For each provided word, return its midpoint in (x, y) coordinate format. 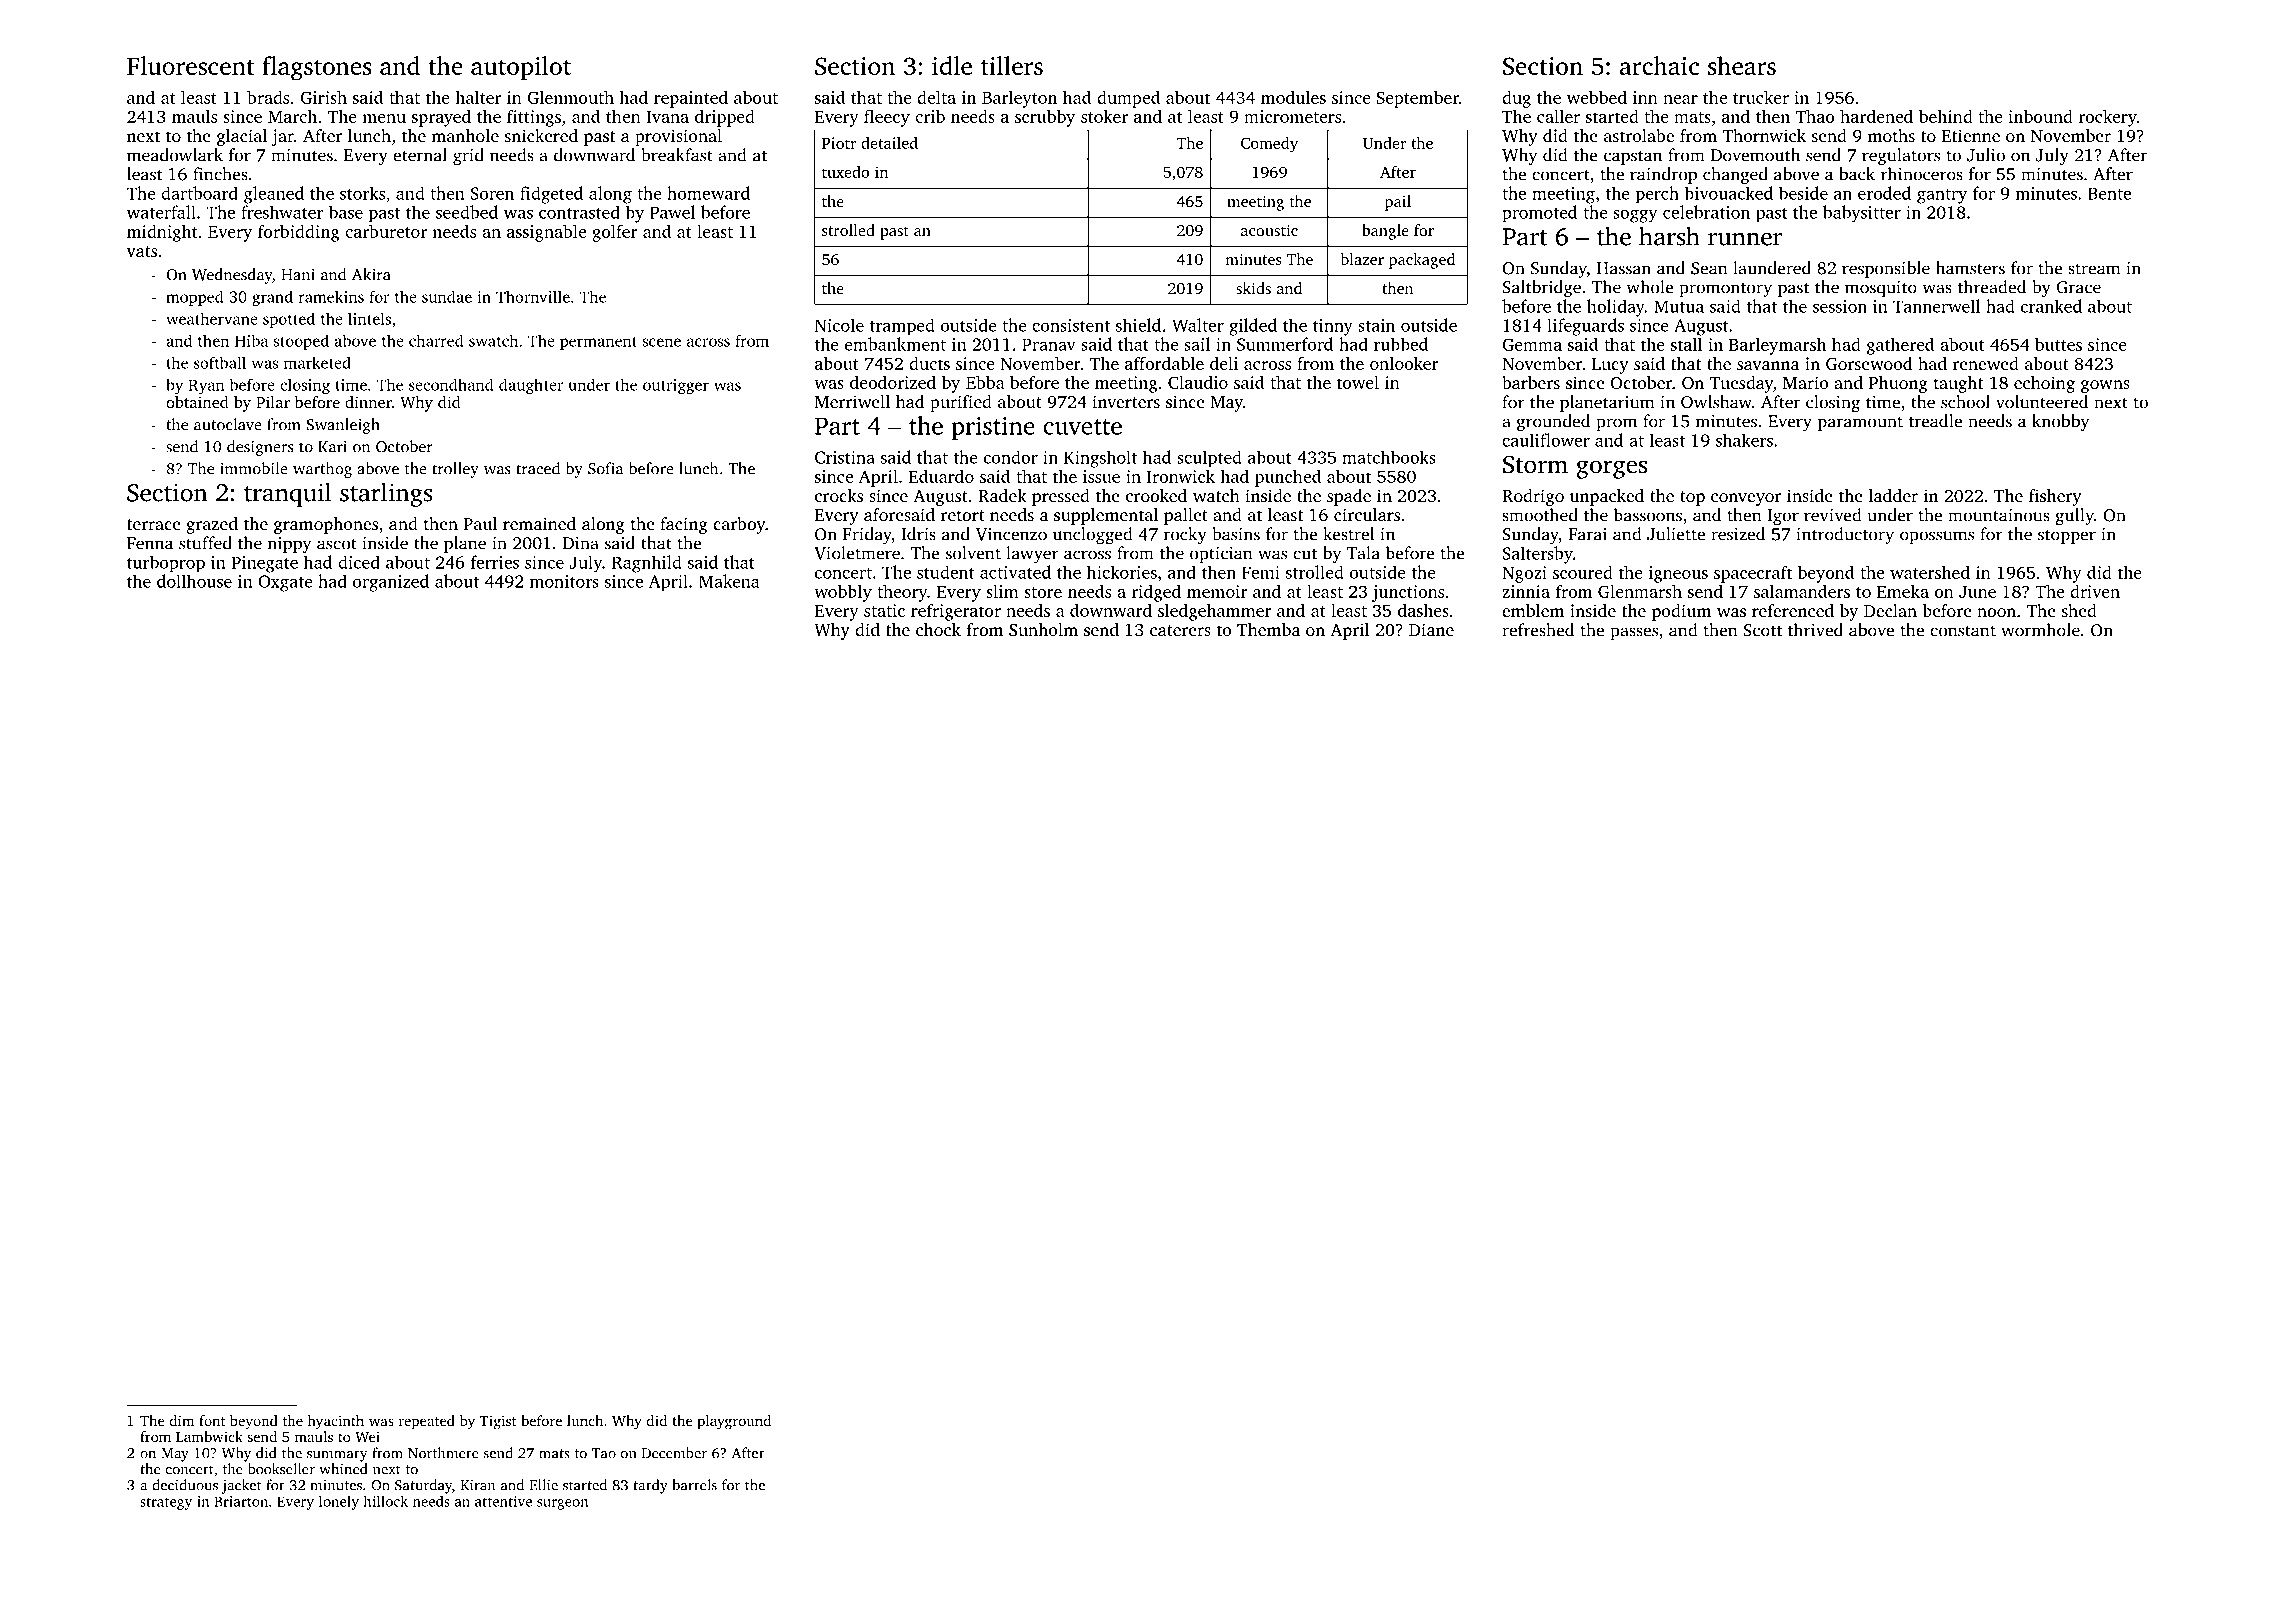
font (212, 1420)
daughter (531, 386)
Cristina (845, 457)
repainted (691, 99)
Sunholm (1043, 630)
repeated (427, 1422)
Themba (1268, 629)
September (1417, 99)
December (674, 1453)
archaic (1659, 65)
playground (734, 1422)
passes (1634, 633)
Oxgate (285, 583)
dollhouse (194, 581)
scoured (1583, 572)
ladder (1893, 495)
